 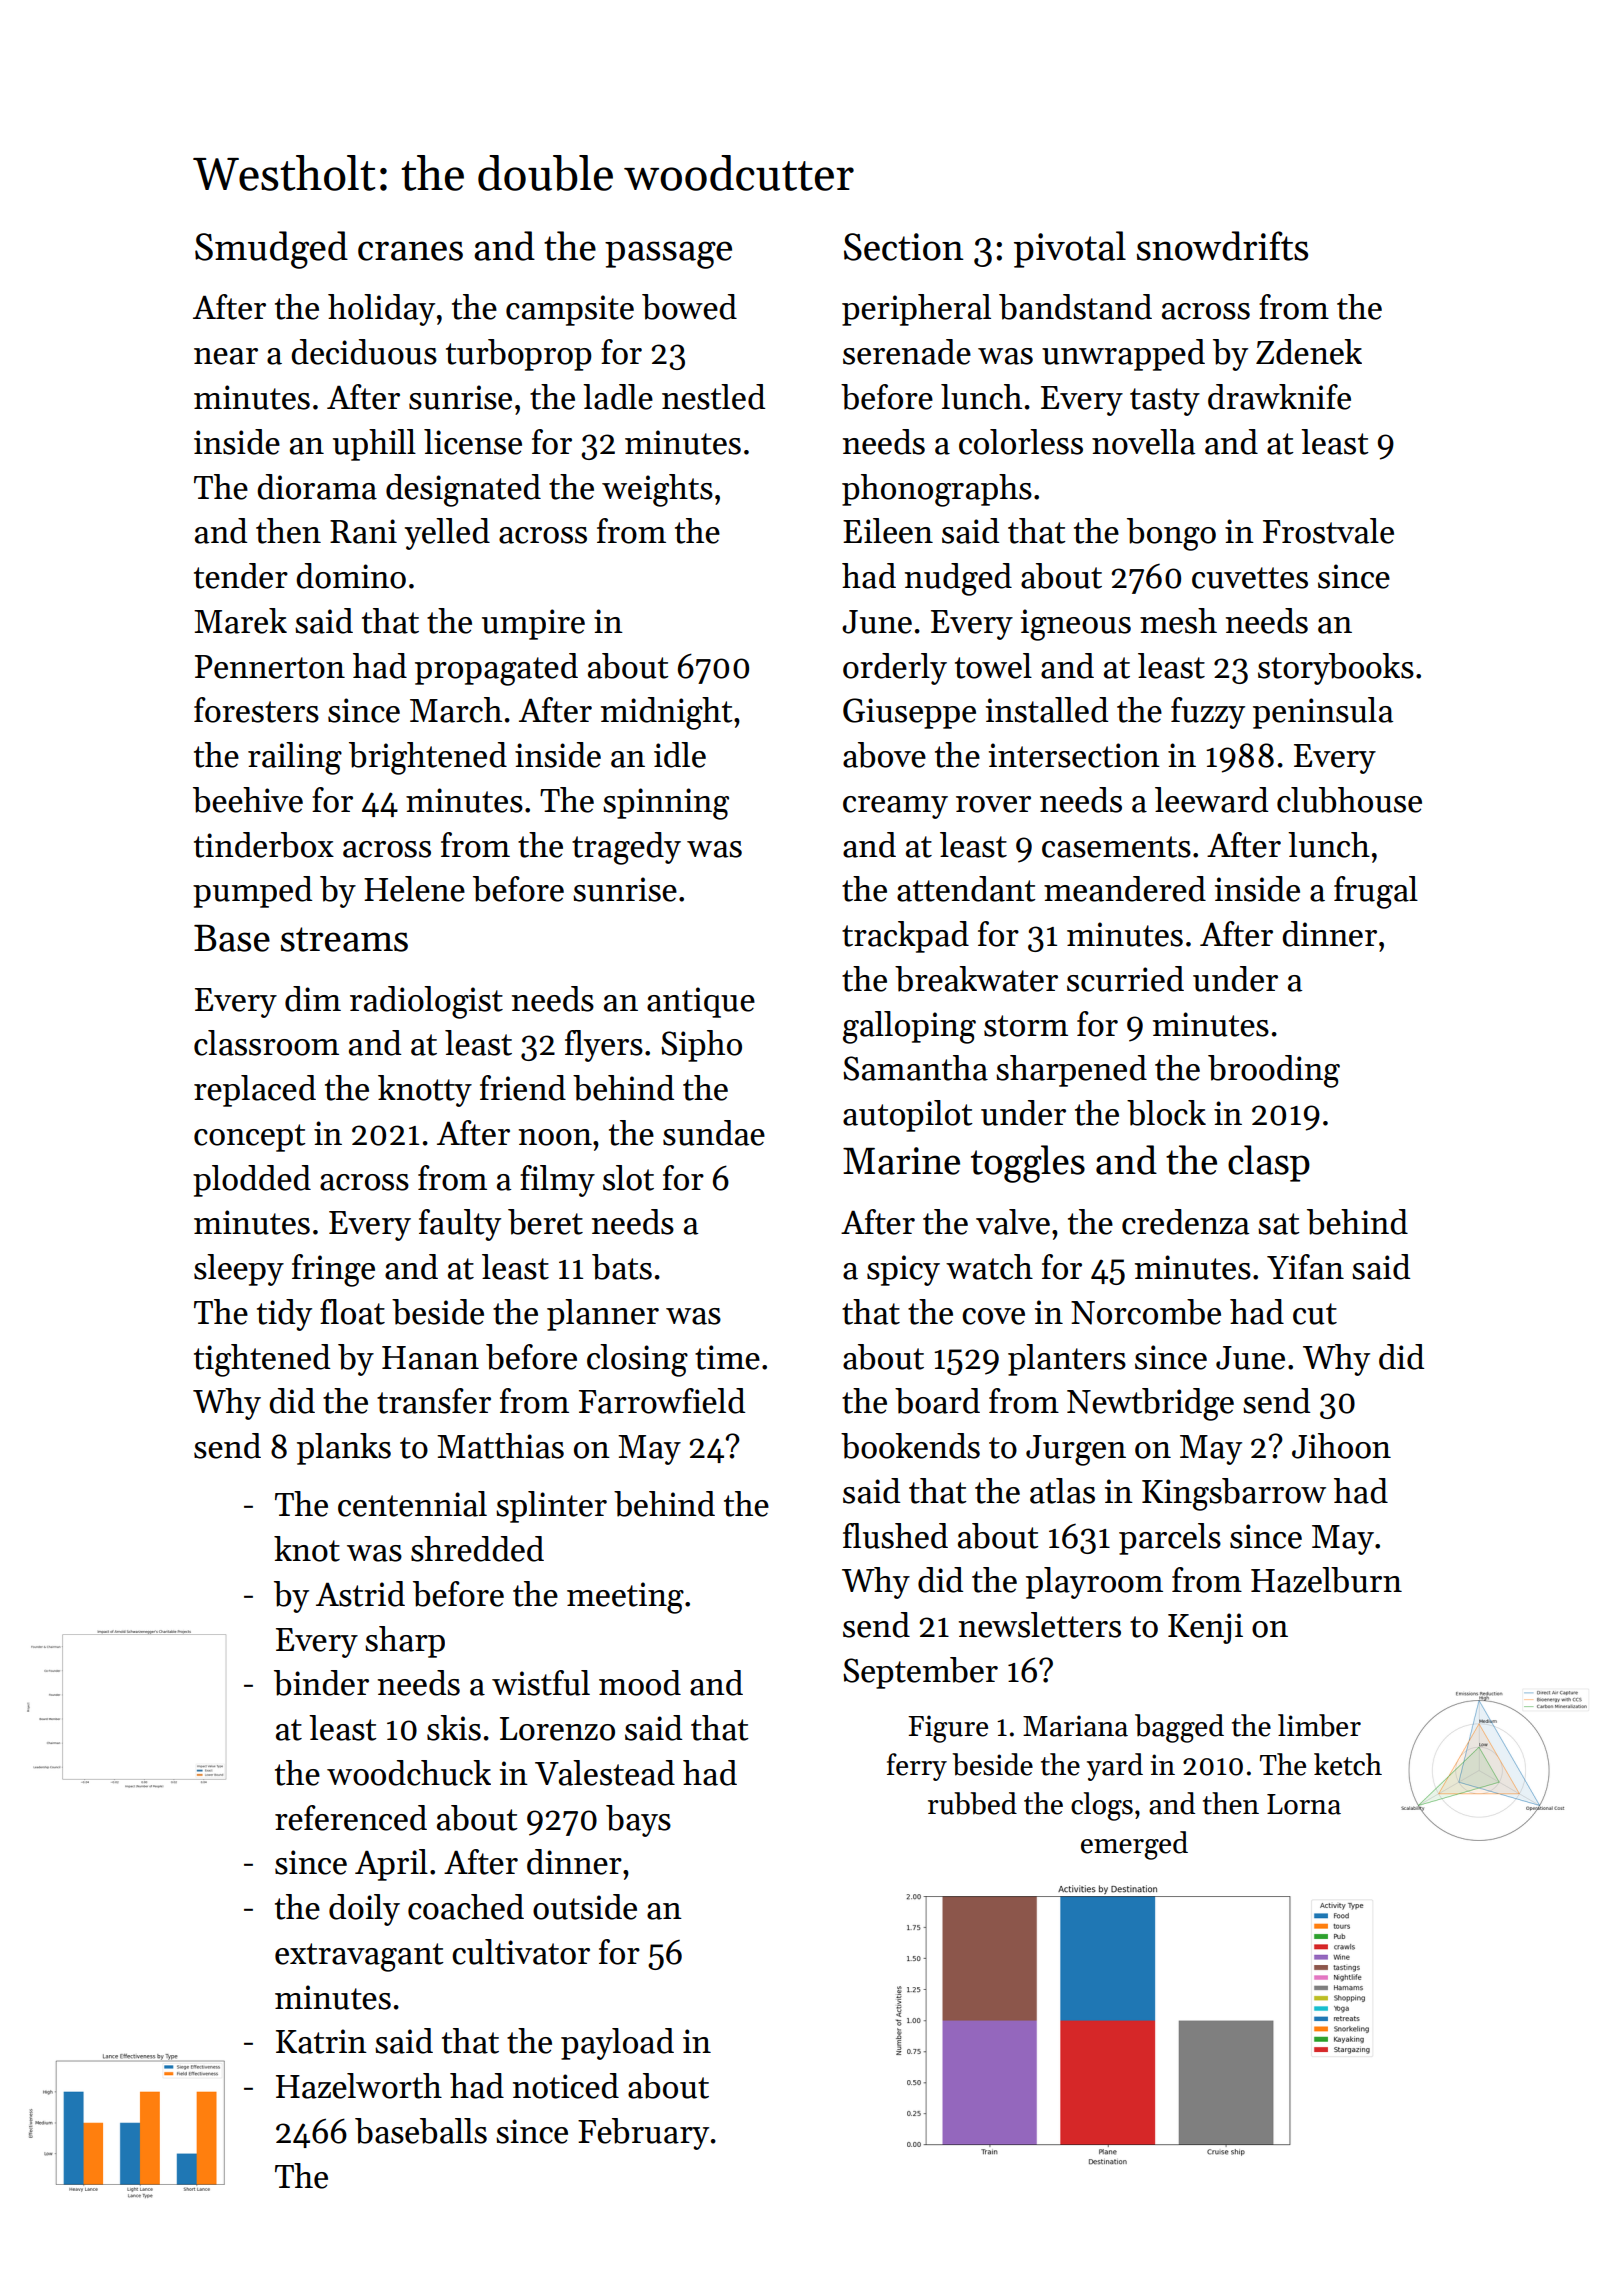 I want to click on Smudged, so click(x=271, y=250).
